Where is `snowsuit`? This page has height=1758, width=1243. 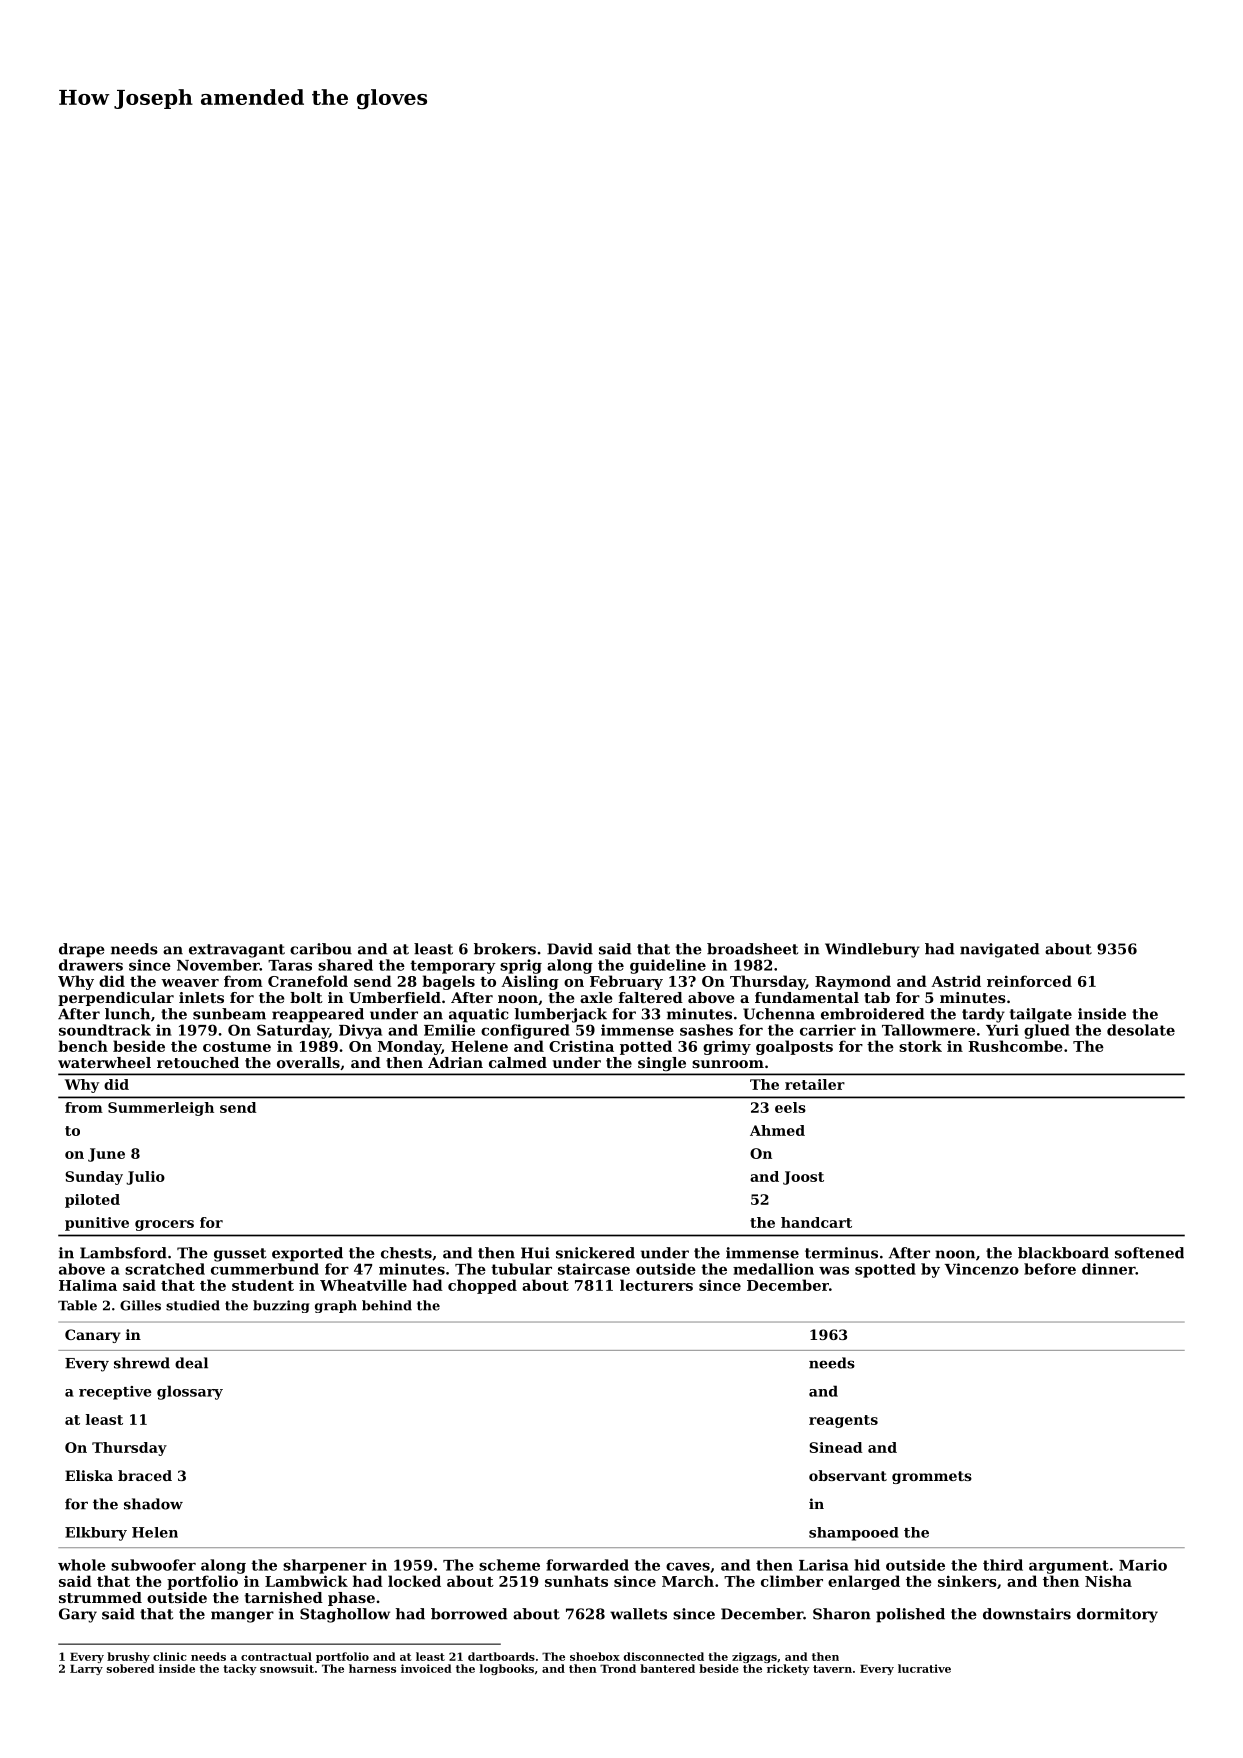 snowsuit is located at coordinates (287, 1668).
